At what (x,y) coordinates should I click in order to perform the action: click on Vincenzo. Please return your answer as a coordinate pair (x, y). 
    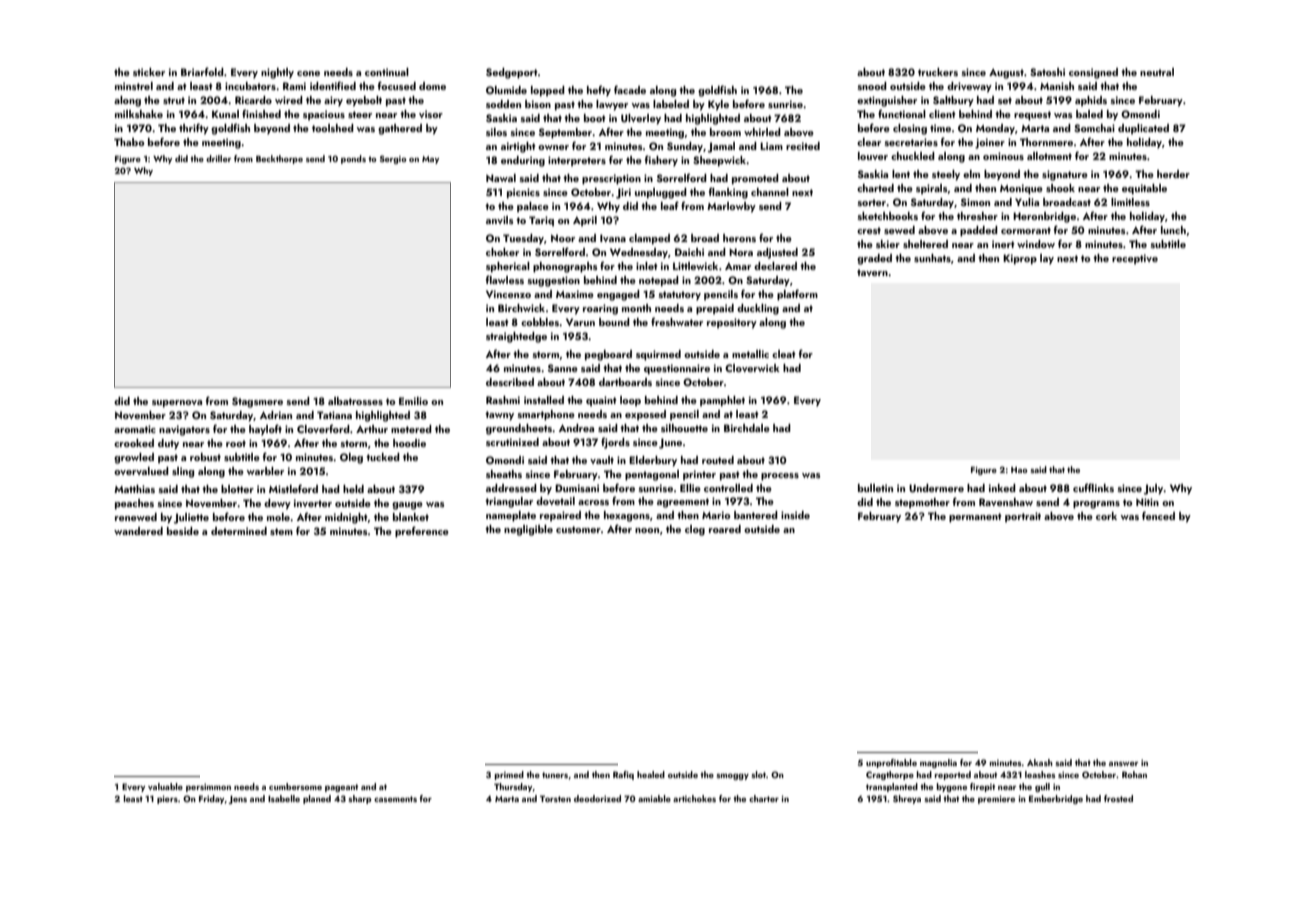
    Looking at the image, I should click on (508, 294).
